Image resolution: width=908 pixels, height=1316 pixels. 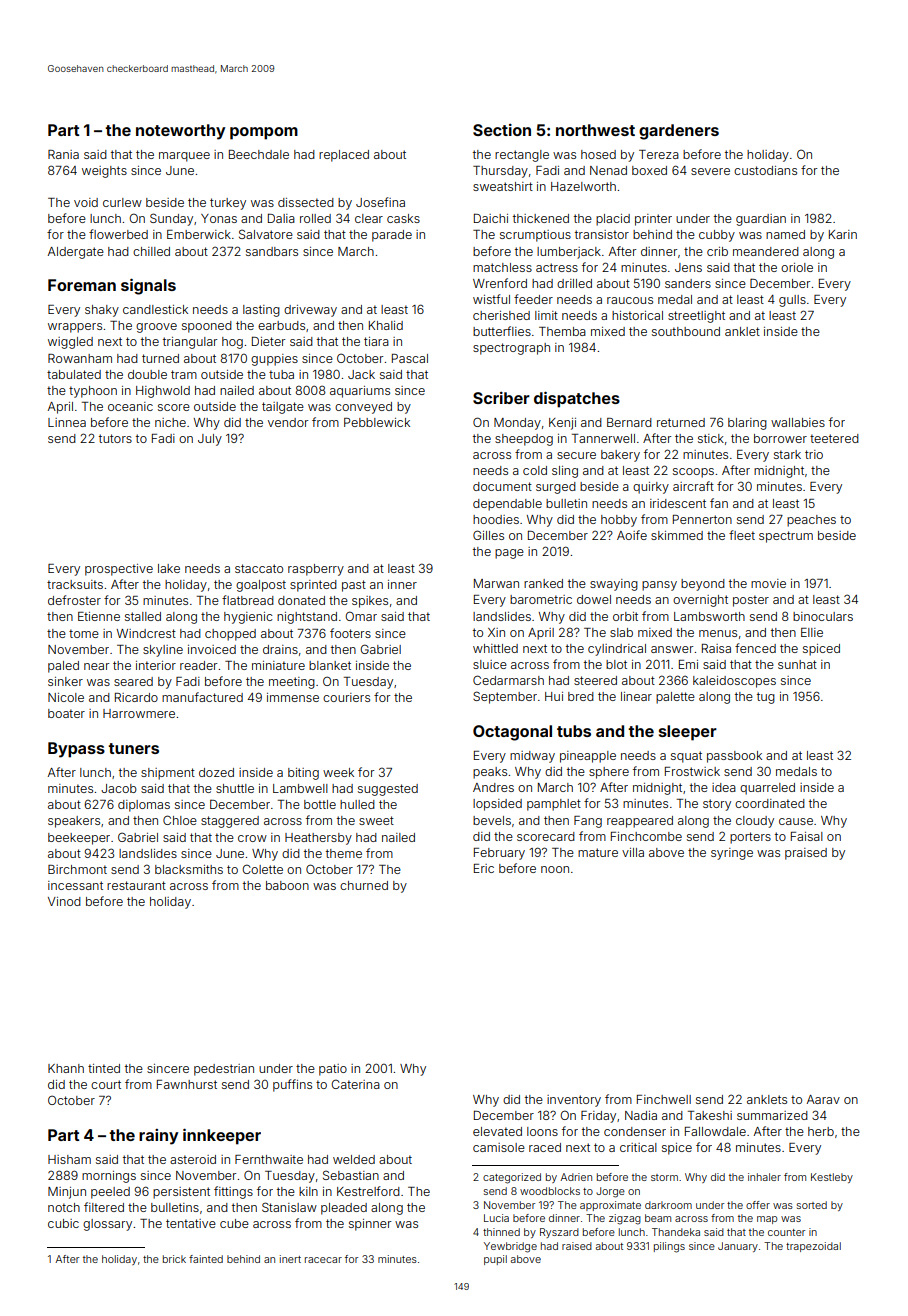 What do you see at coordinates (686, 331) in the screenshot?
I see `southbound` at bounding box center [686, 331].
